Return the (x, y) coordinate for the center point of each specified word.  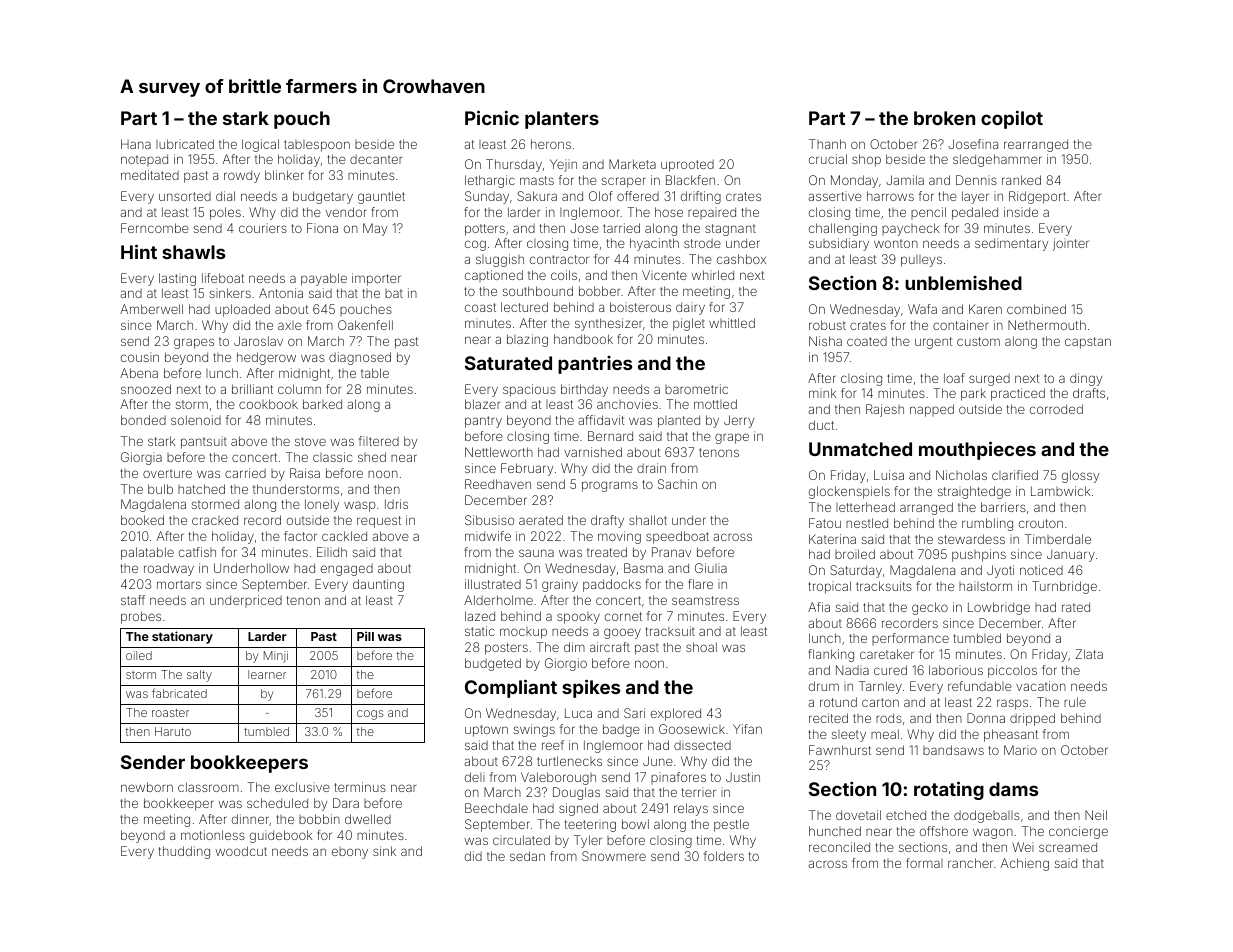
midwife (488, 536)
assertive (835, 196)
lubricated (185, 144)
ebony (350, 853)
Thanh (827, 144)
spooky (578, 618)
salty (199, 676)
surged (989, 380)
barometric (696, 389)
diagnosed (360, 358)
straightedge (974, 492)
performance (910, 639)
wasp (360, 506)
